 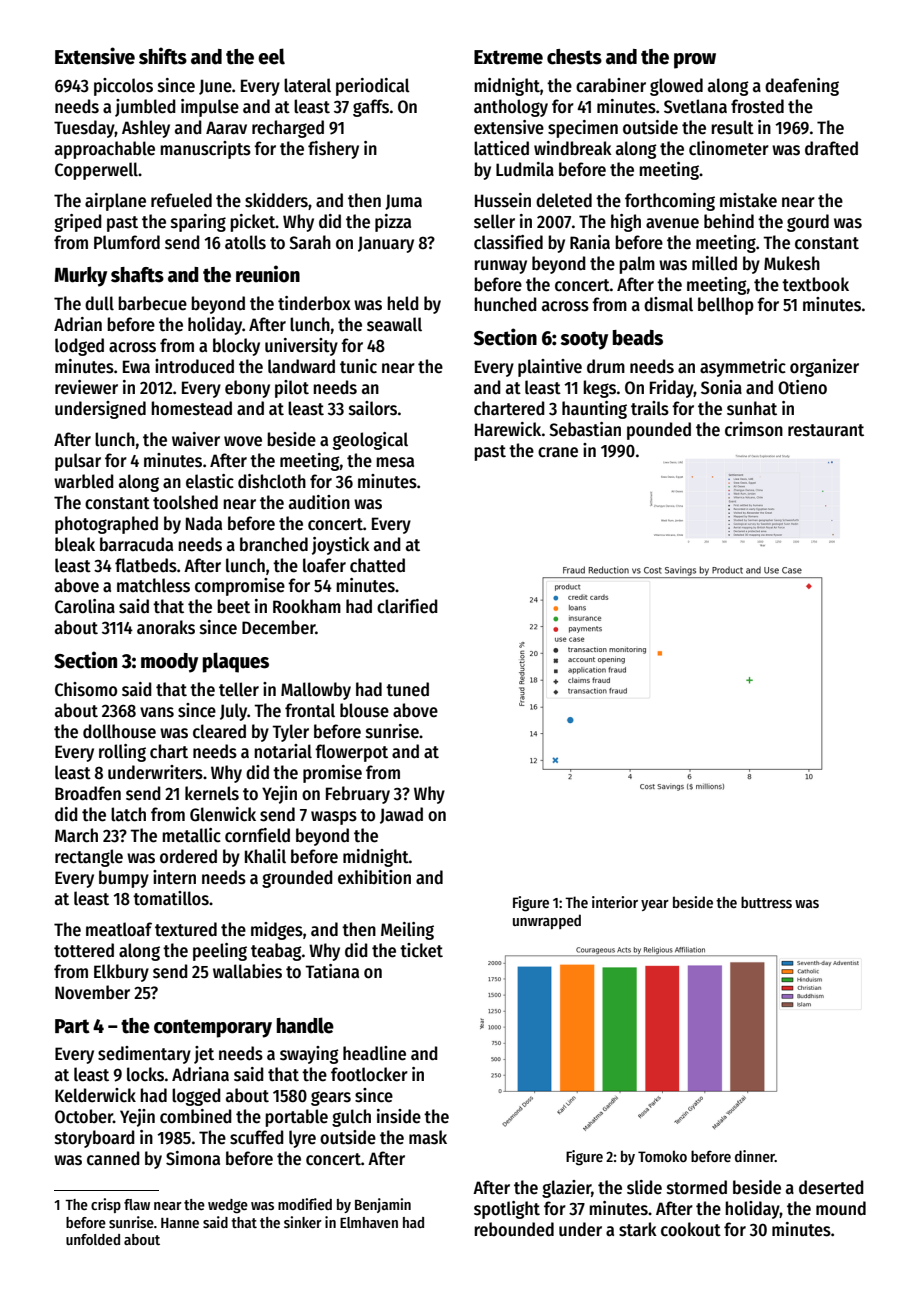 What do you see at coordinates (394, 324) in the image?
I see `seawall` at bounding box center [394, 324].
